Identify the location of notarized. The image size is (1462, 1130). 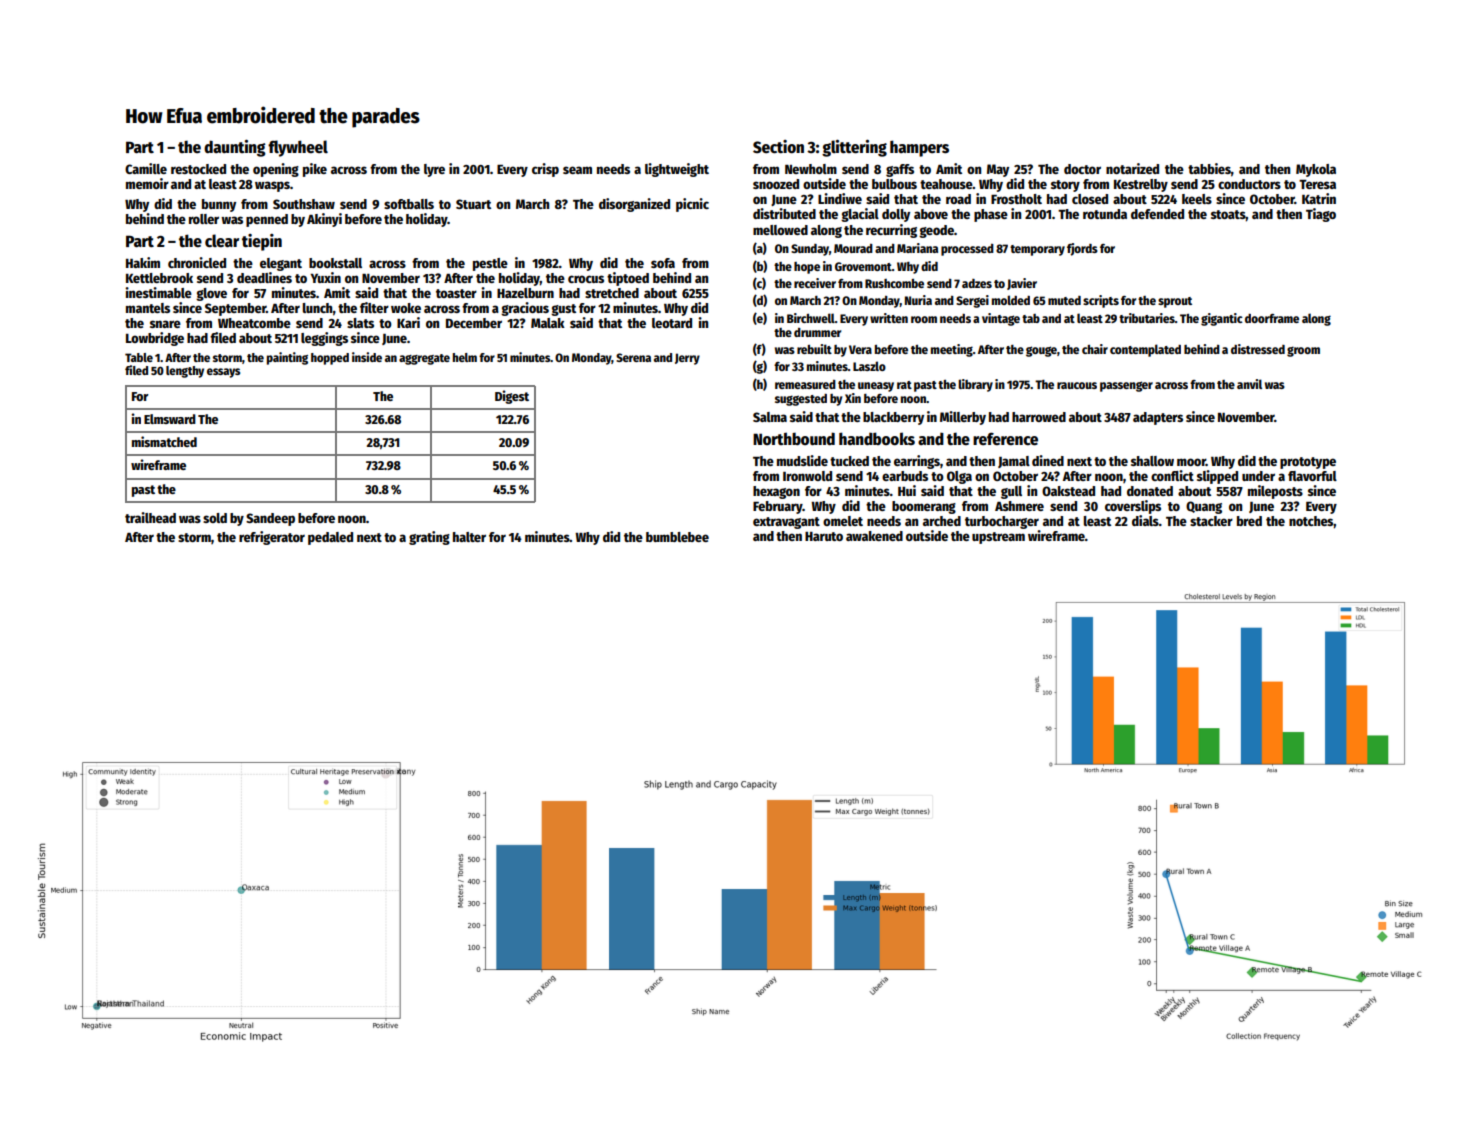
(1132, 168).
